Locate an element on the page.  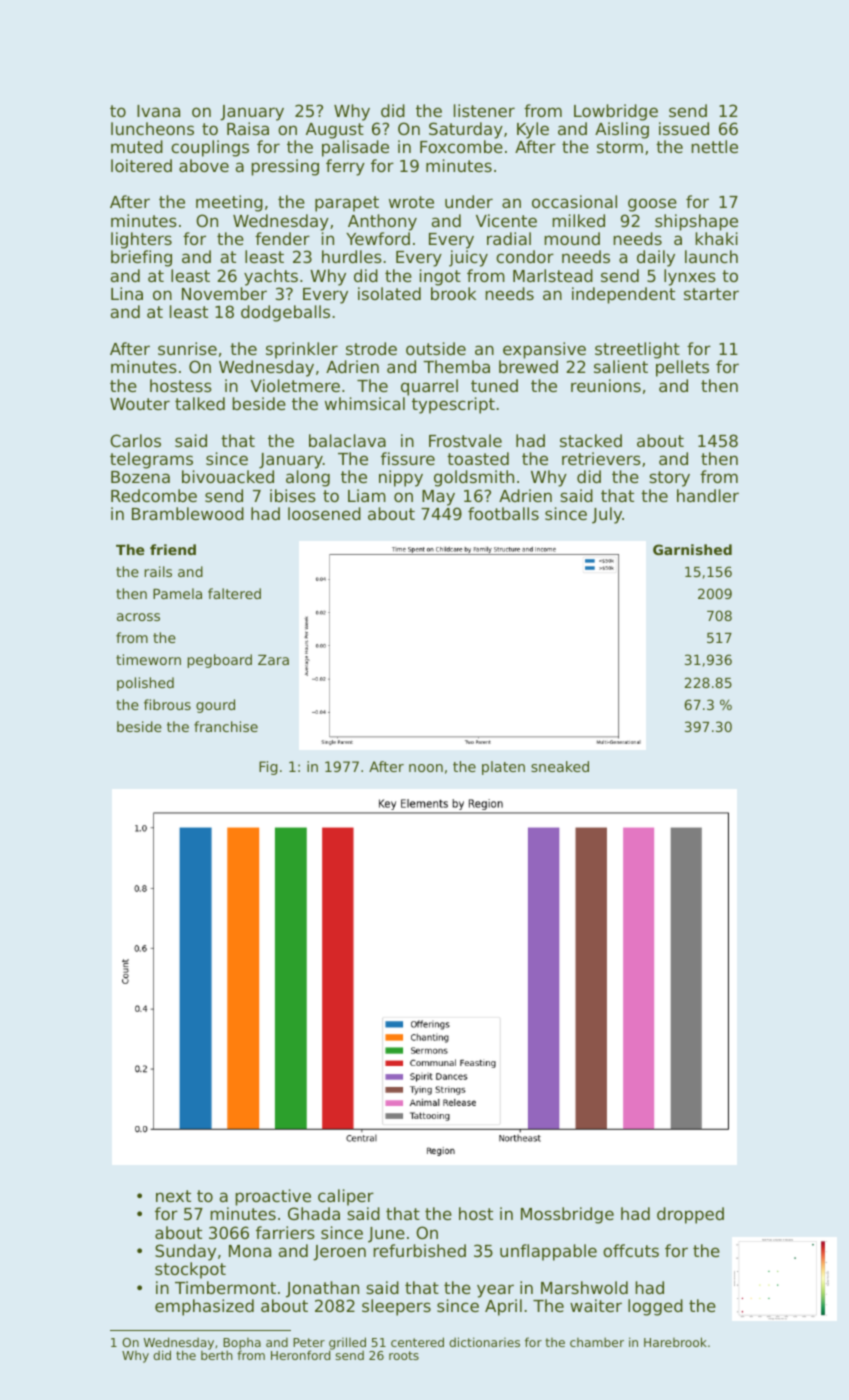
ingot is located at coordinates (440, 277).
